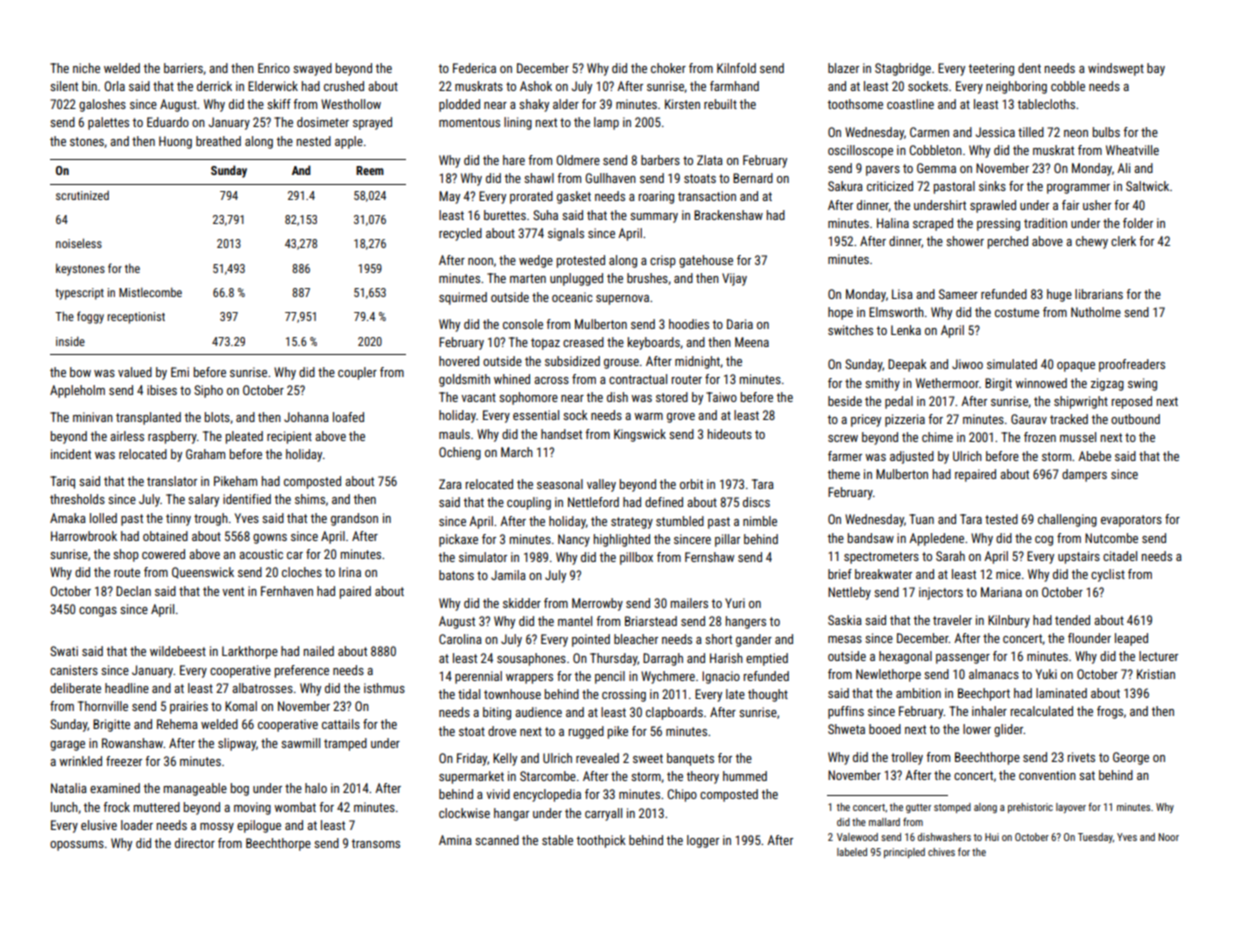 This page has width=1233, height=952. I want to click on hoodies, so click(689, 324).
